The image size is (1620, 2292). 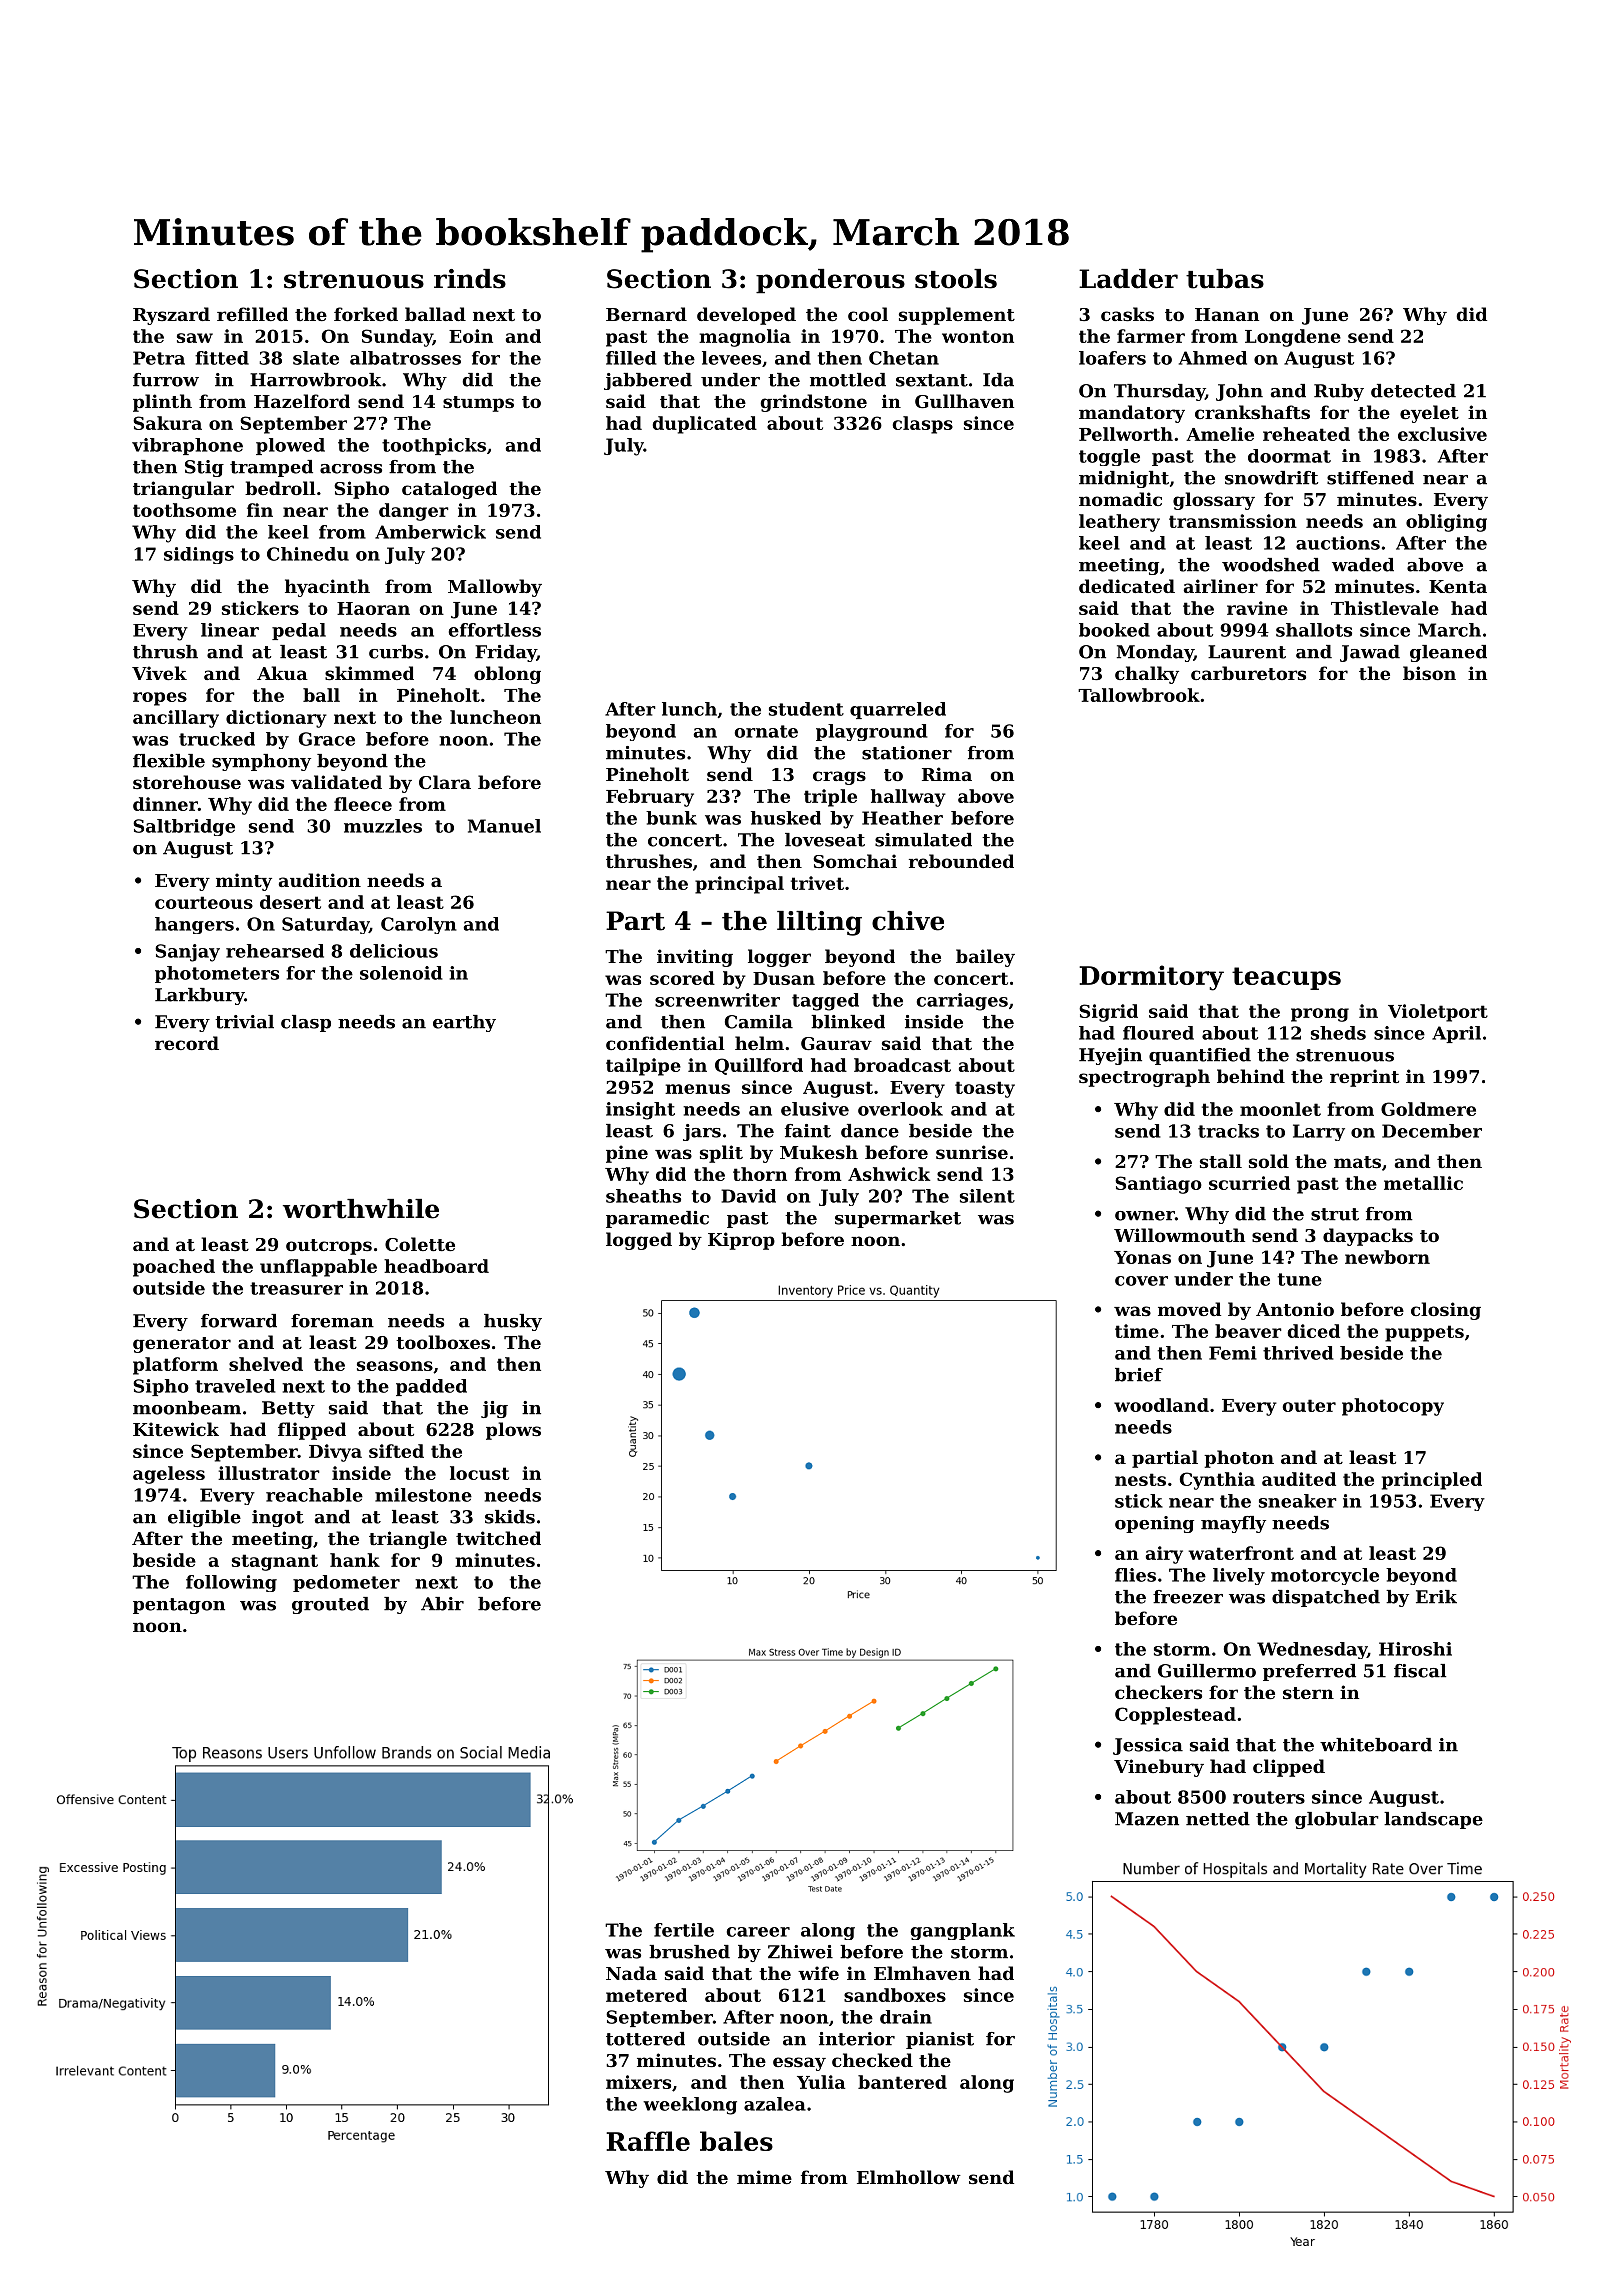 What do you see at coordinates (327, 739) in the screenshot?
I see `Grace` at bounding box center [327, 739].
